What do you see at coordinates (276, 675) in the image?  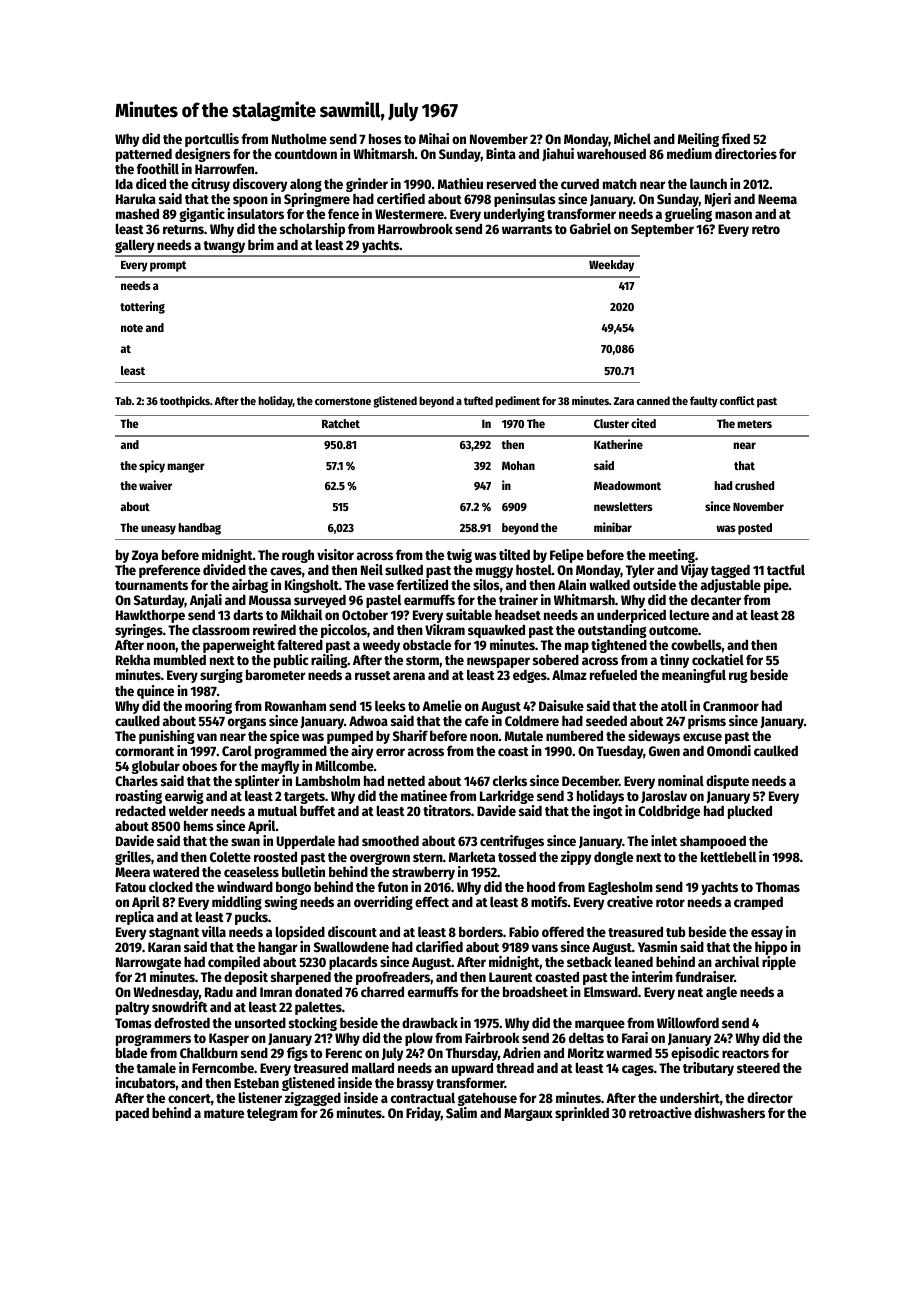 I see `barometer` at bounding box center [276, 675].
